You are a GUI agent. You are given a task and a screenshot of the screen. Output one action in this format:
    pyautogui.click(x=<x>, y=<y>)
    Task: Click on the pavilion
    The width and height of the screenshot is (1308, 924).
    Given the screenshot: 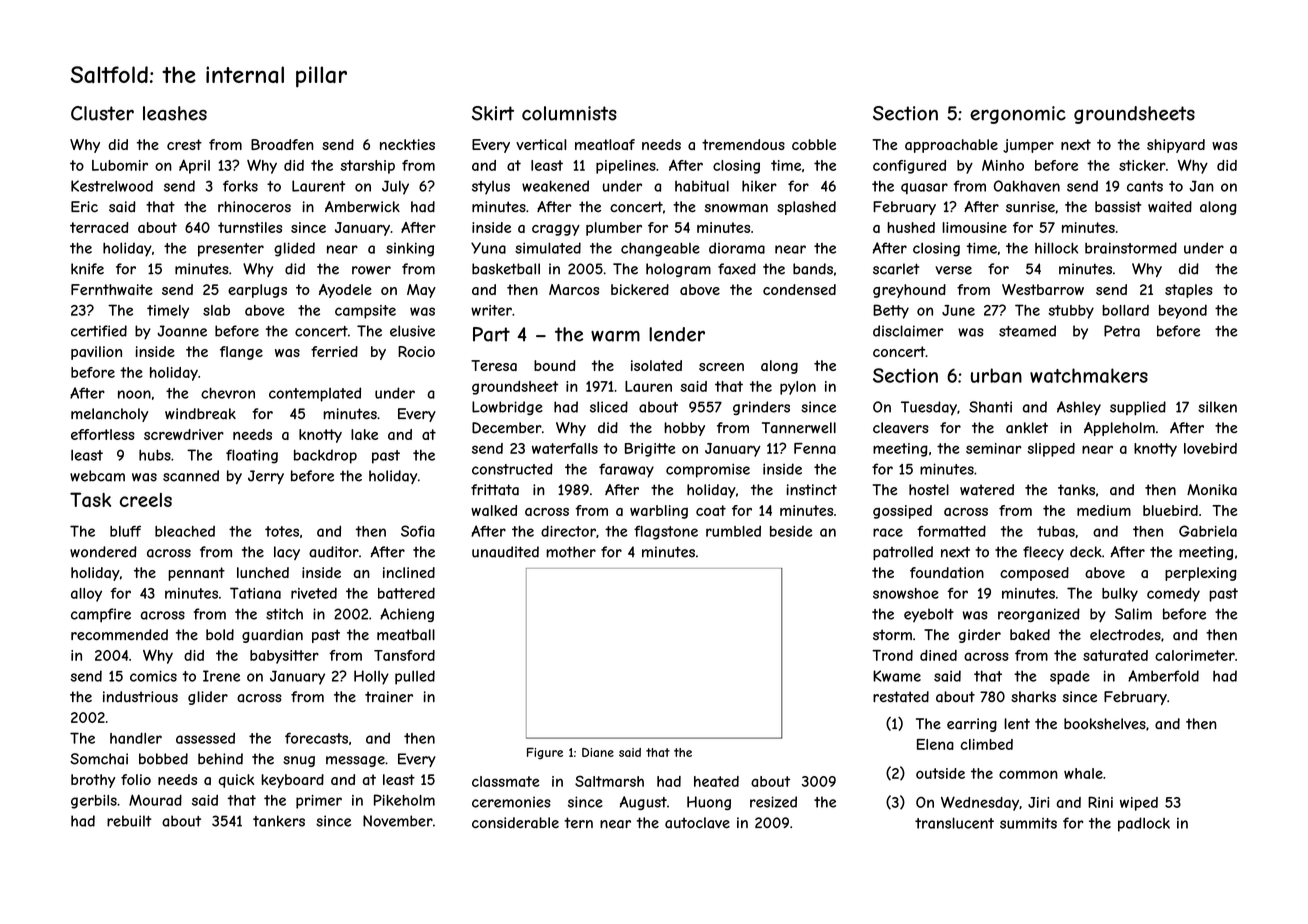 What is the action you would take?
    pyautogui.click(x=96, y=353)
